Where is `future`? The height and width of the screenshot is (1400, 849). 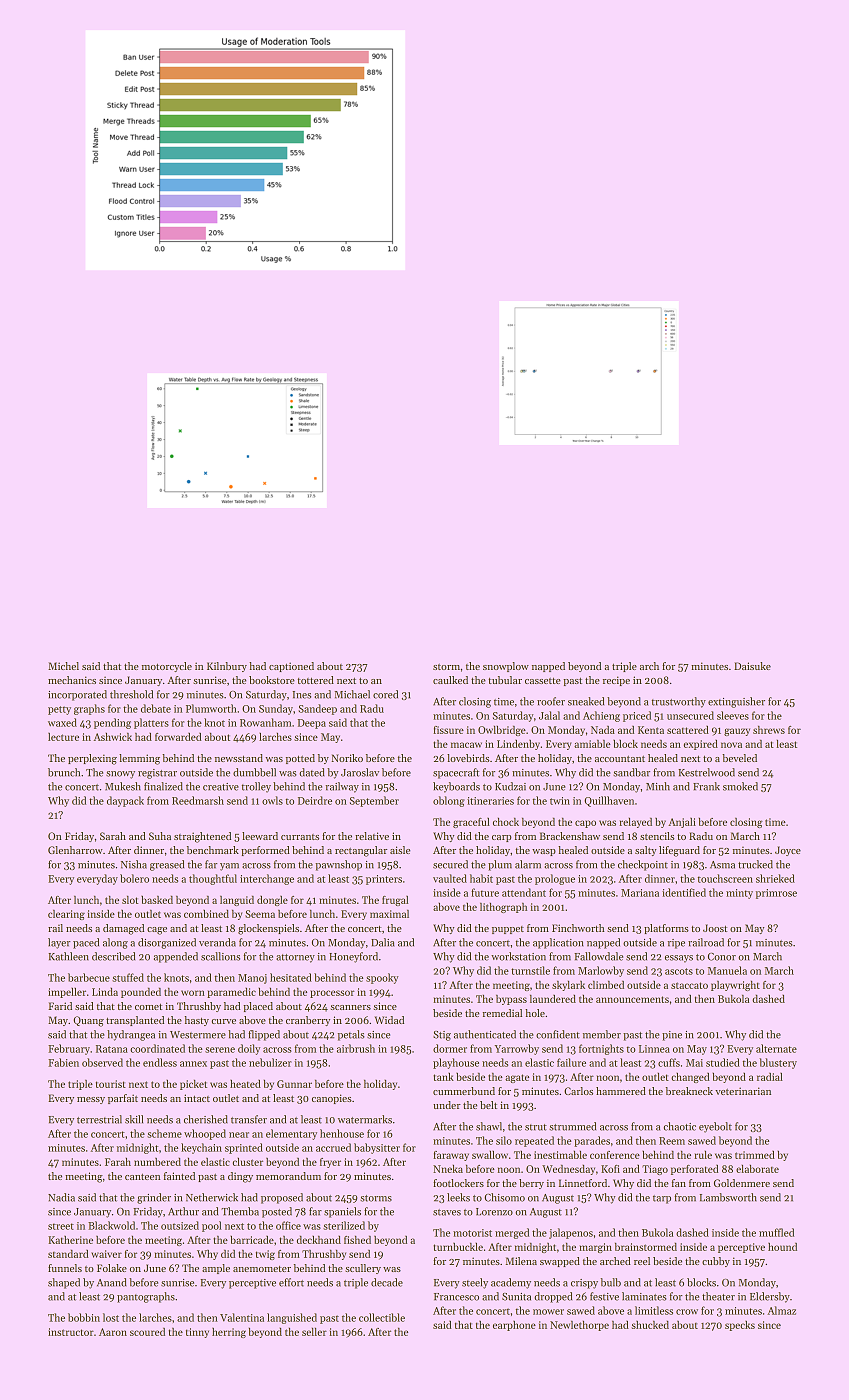
future is located at coordinates (485, 892).
